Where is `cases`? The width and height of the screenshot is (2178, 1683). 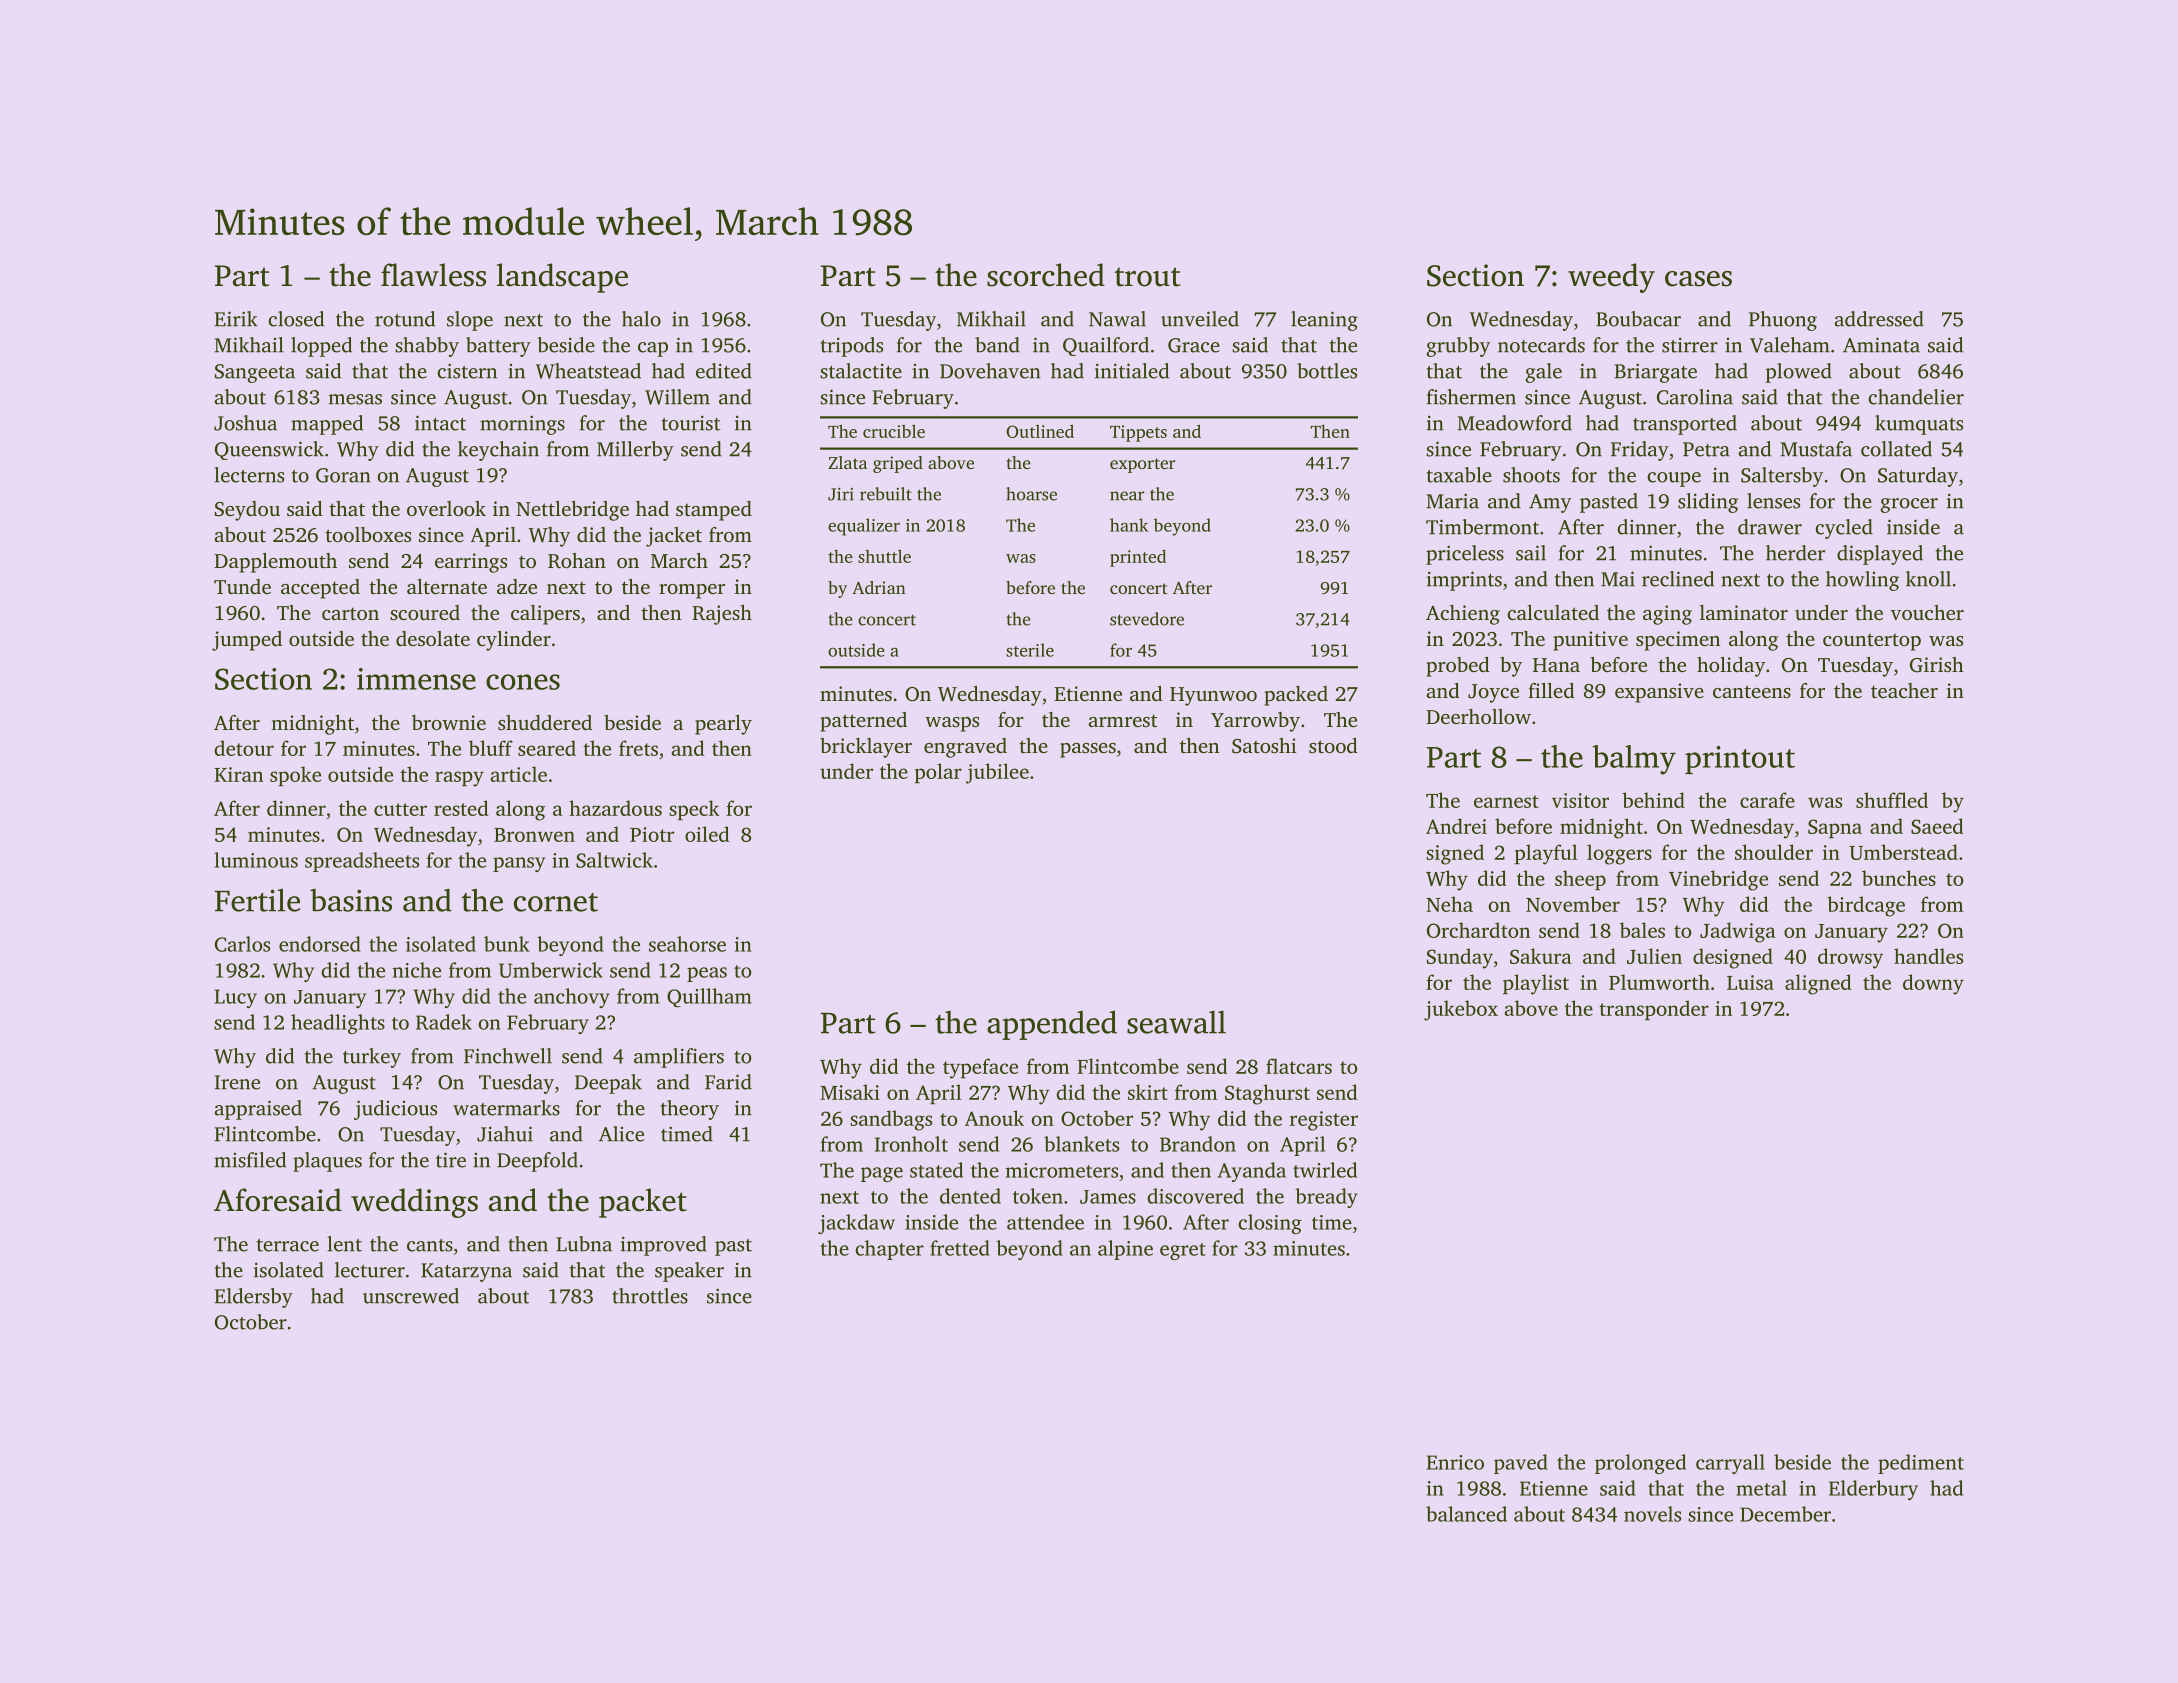 cases is located at coordinates (1698, 279).
